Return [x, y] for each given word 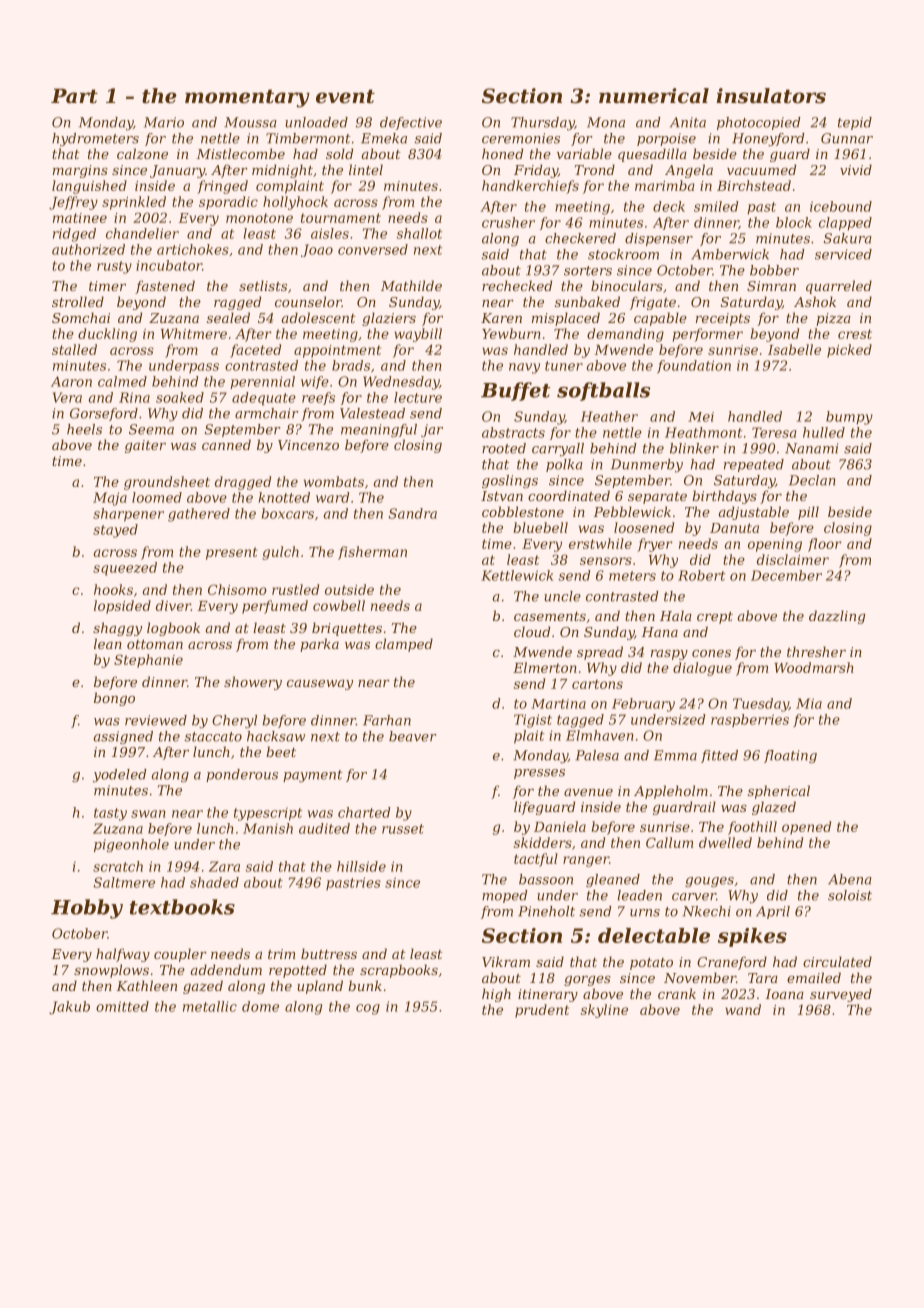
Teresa [774, 432]
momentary [247, 98]
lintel [366, 169]
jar [432, 430]
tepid [855, 123]
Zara [224, 866]
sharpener [128, 515]
